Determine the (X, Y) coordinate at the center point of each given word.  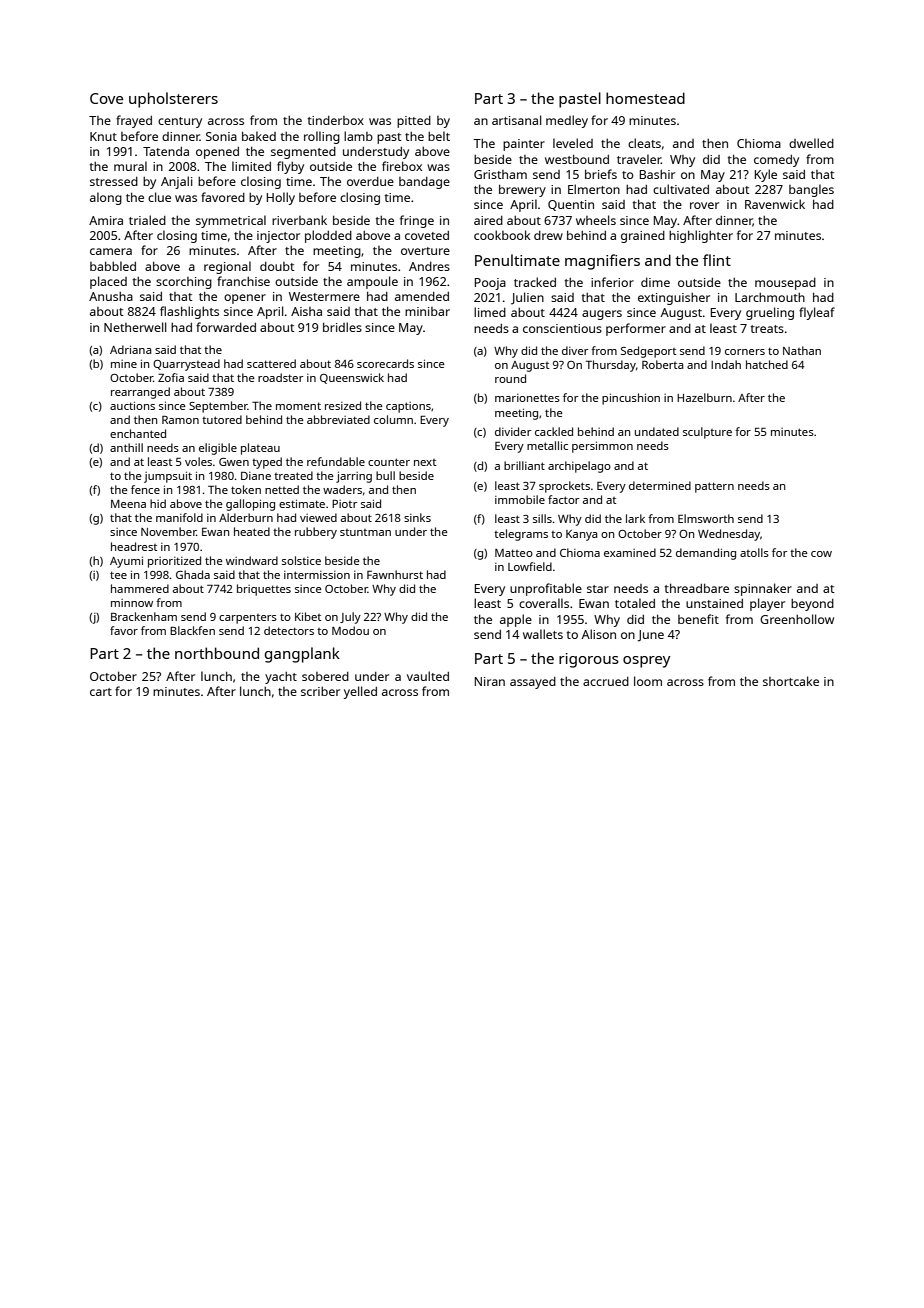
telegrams (521, 535)
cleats (644, 143)
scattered (271, 363)
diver (575, 350)
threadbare (697, 588)
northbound (217, 653)
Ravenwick (775, 204)
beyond (812, 605)
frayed (134, 121)
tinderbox (336, 120)
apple (516, 620)
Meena (128, 504)
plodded (328, 236)
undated (657, 431)
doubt (277, 266)
